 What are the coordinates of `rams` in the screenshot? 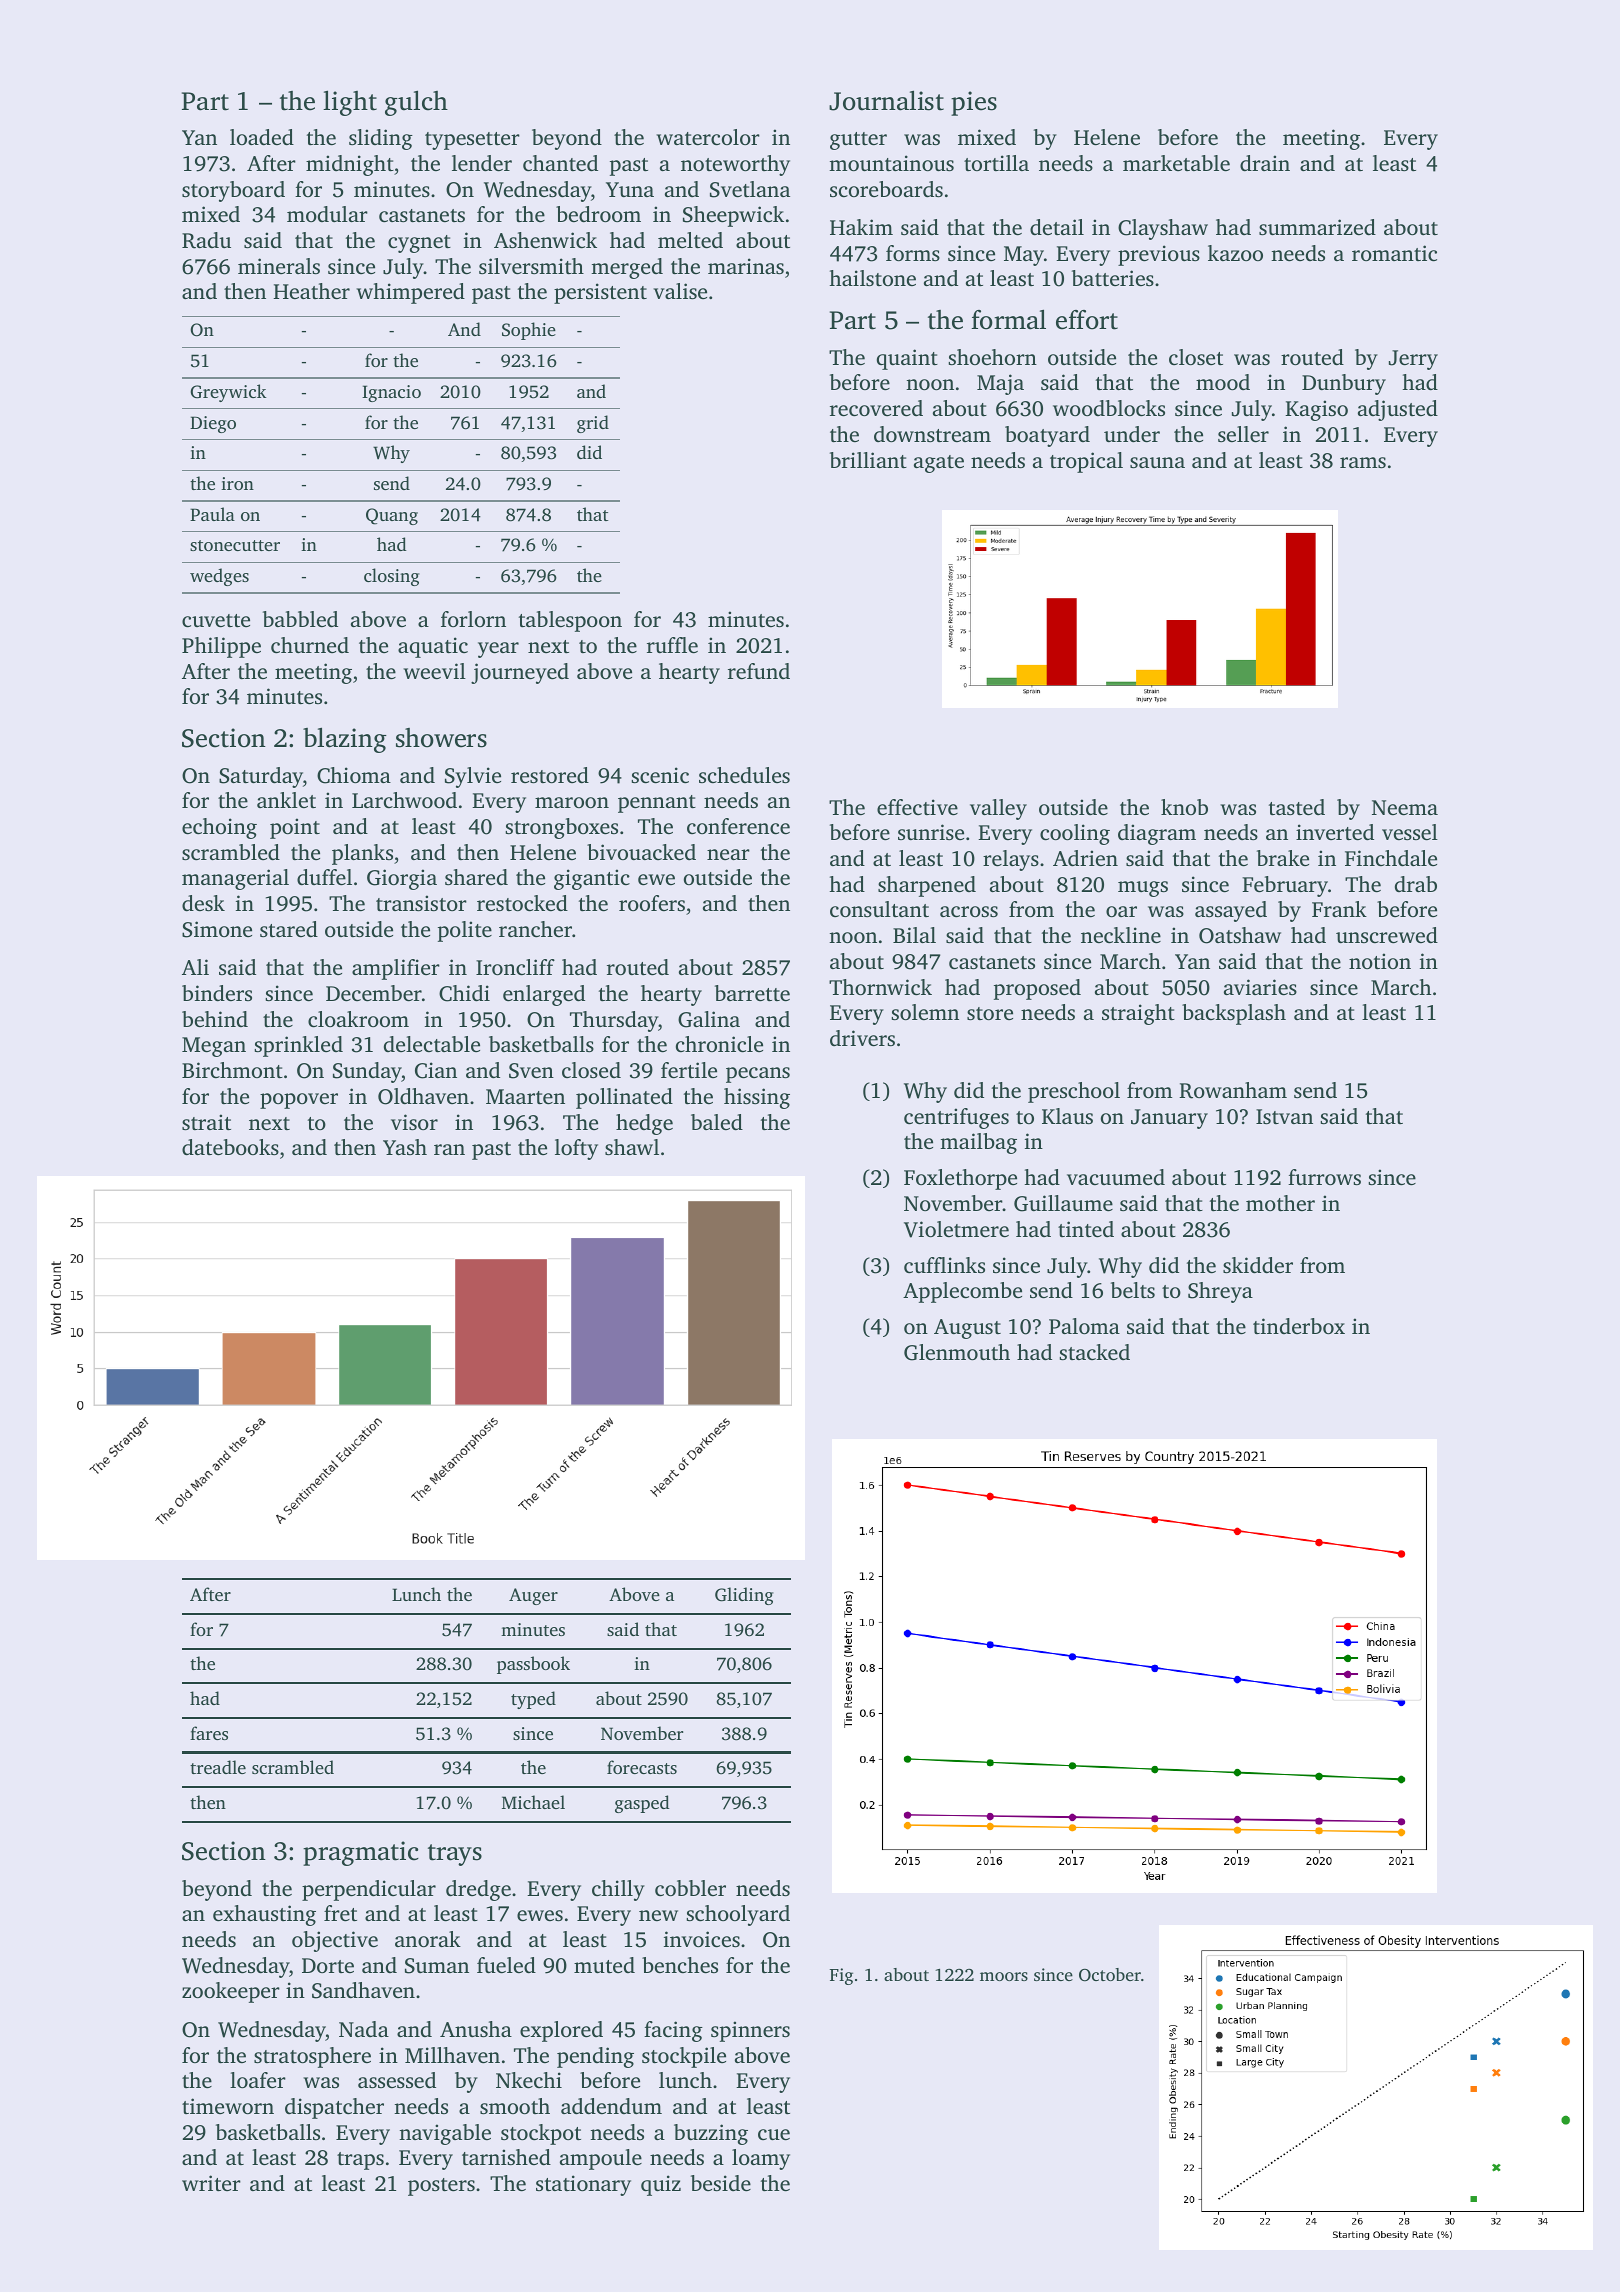 It's located at (1363, 462).
